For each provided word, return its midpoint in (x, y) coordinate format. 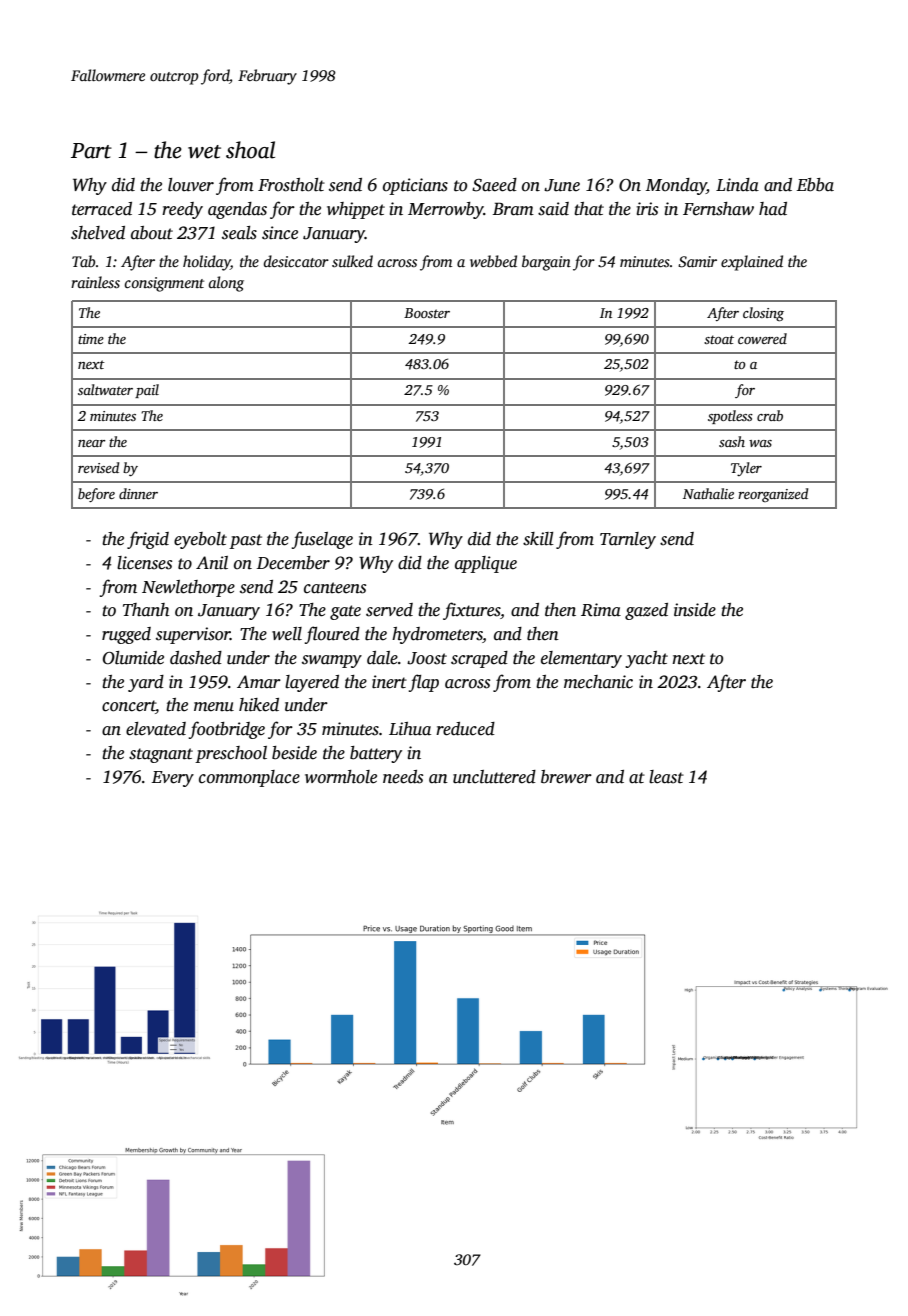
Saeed (494, 185)
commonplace (249, 778)
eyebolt (200, 540)
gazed (646, 611)
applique (486, 564)
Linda (737, 185)
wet (204, 152)
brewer (566, 777)
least (666, 777)
